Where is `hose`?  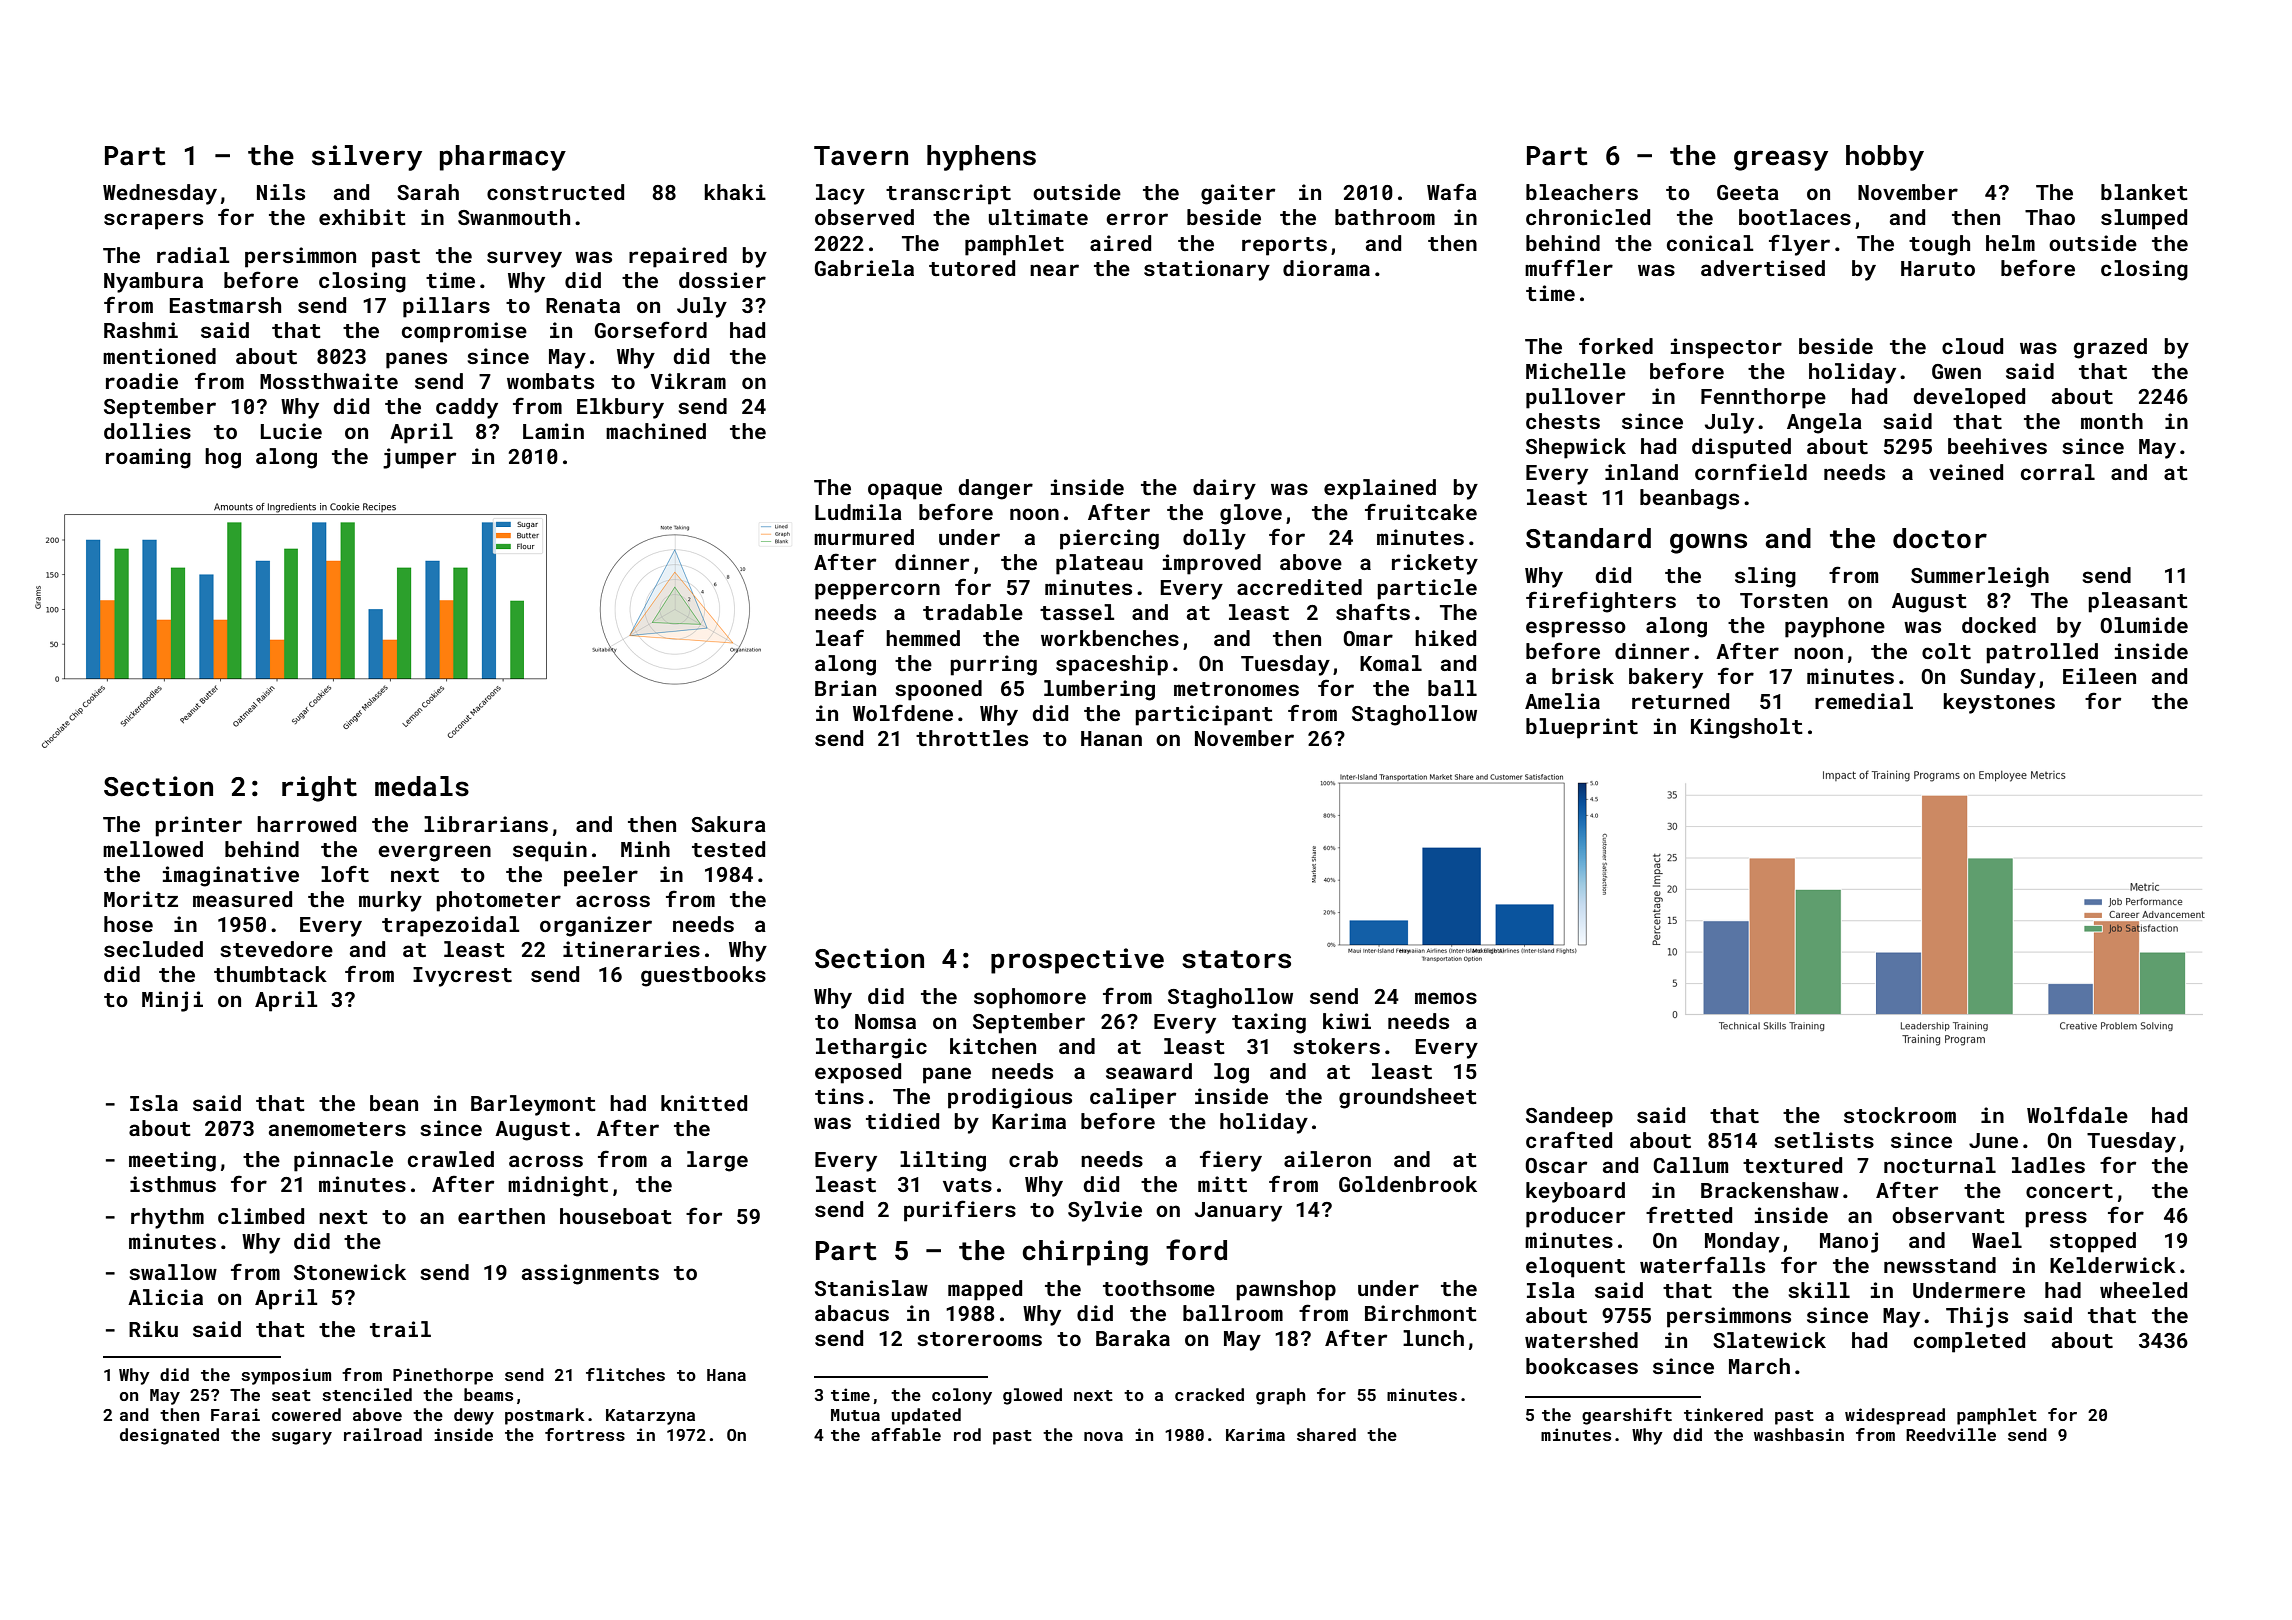
hose is located at coordinates (128, 924).
